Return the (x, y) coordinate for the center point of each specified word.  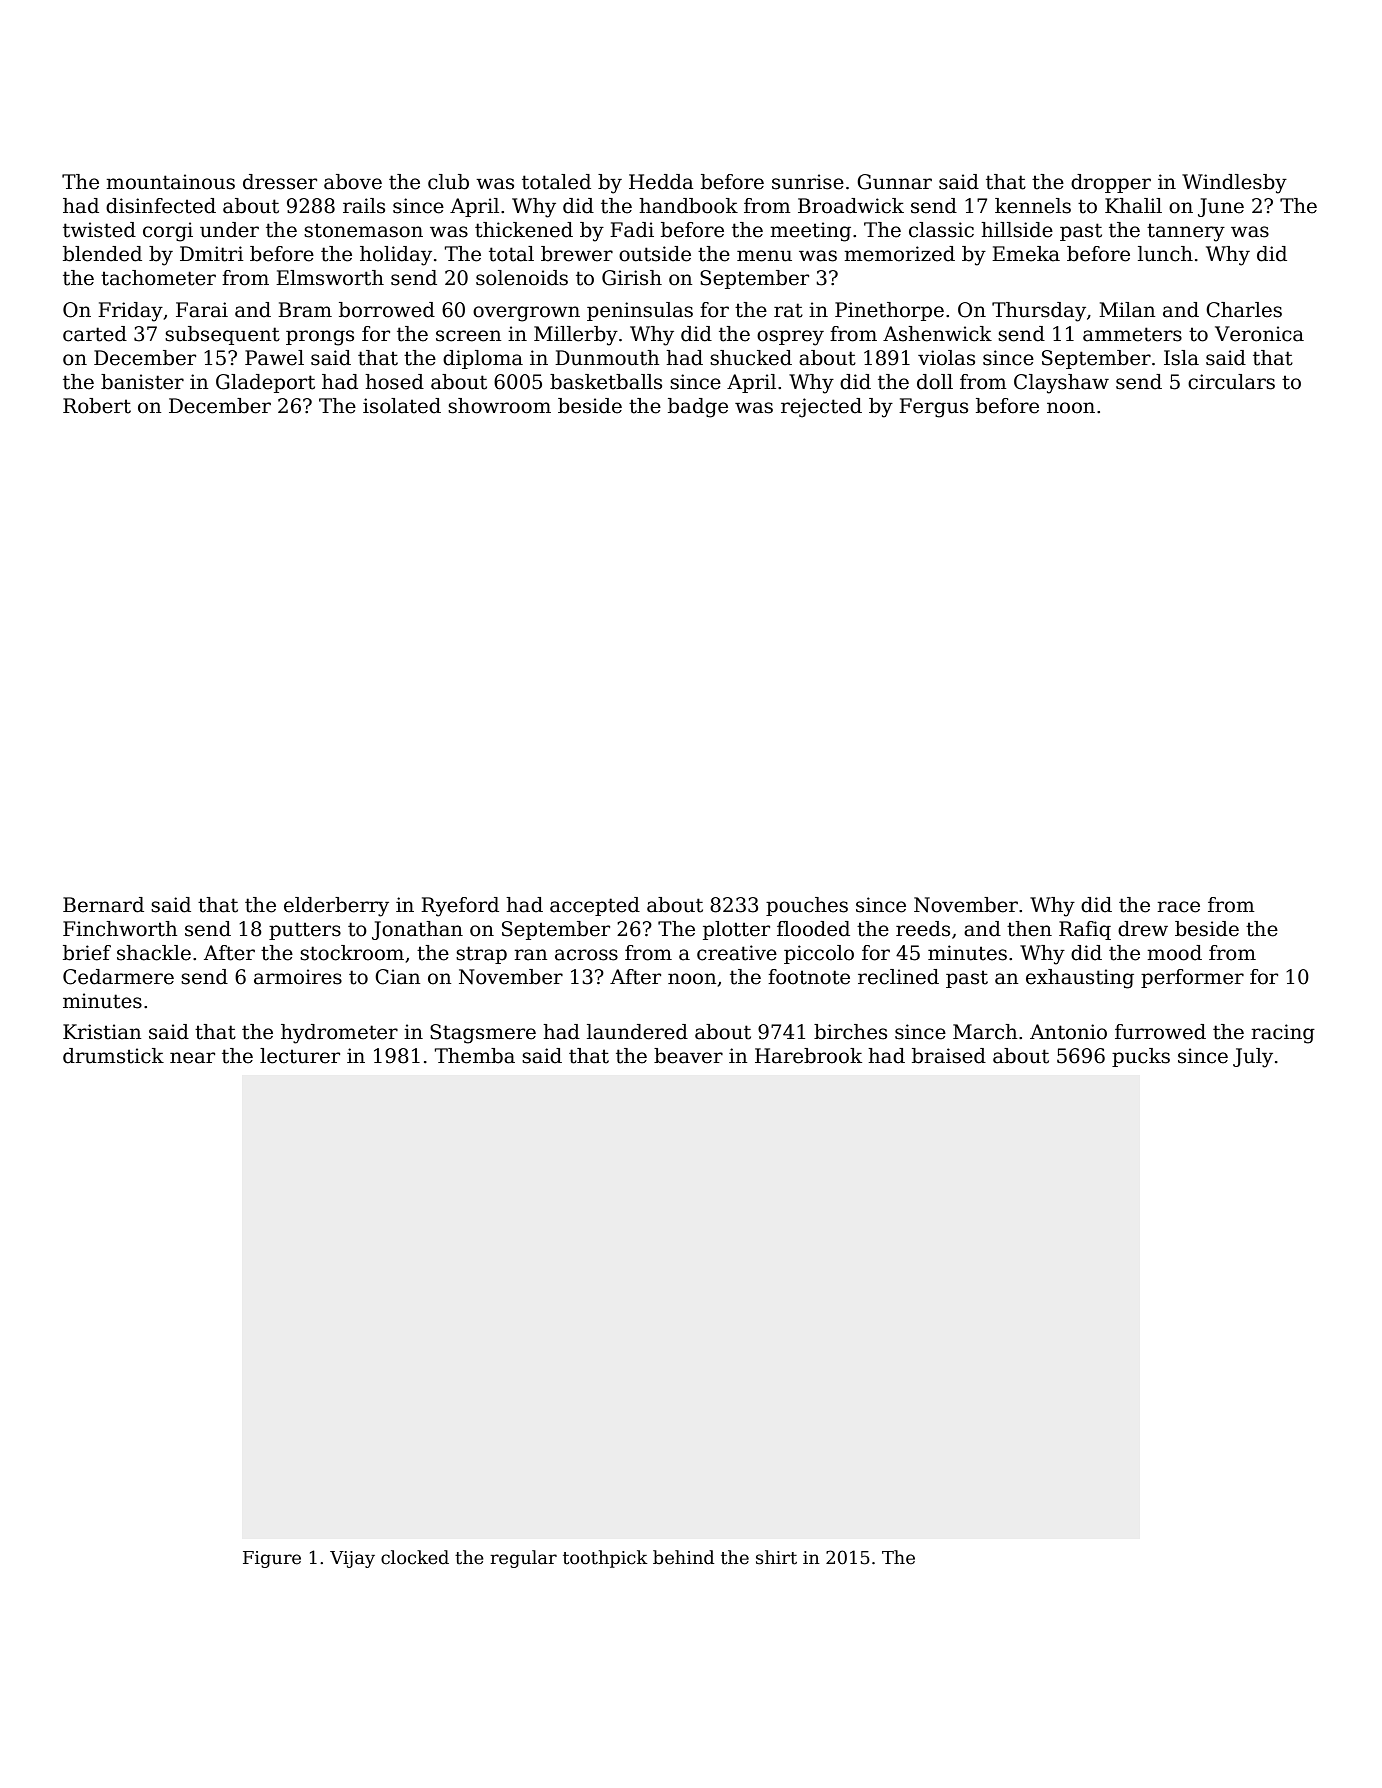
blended (102, 254)
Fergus (933, 408)
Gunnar (894, 182)
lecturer (300, 1056)
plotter (736, 930)
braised (949, 1056)
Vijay (352, 1559)
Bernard (103, 905)
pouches (807, 906)
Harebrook (808, 1056)
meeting (810, 232)
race (1178, 907)
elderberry (336, 907)
